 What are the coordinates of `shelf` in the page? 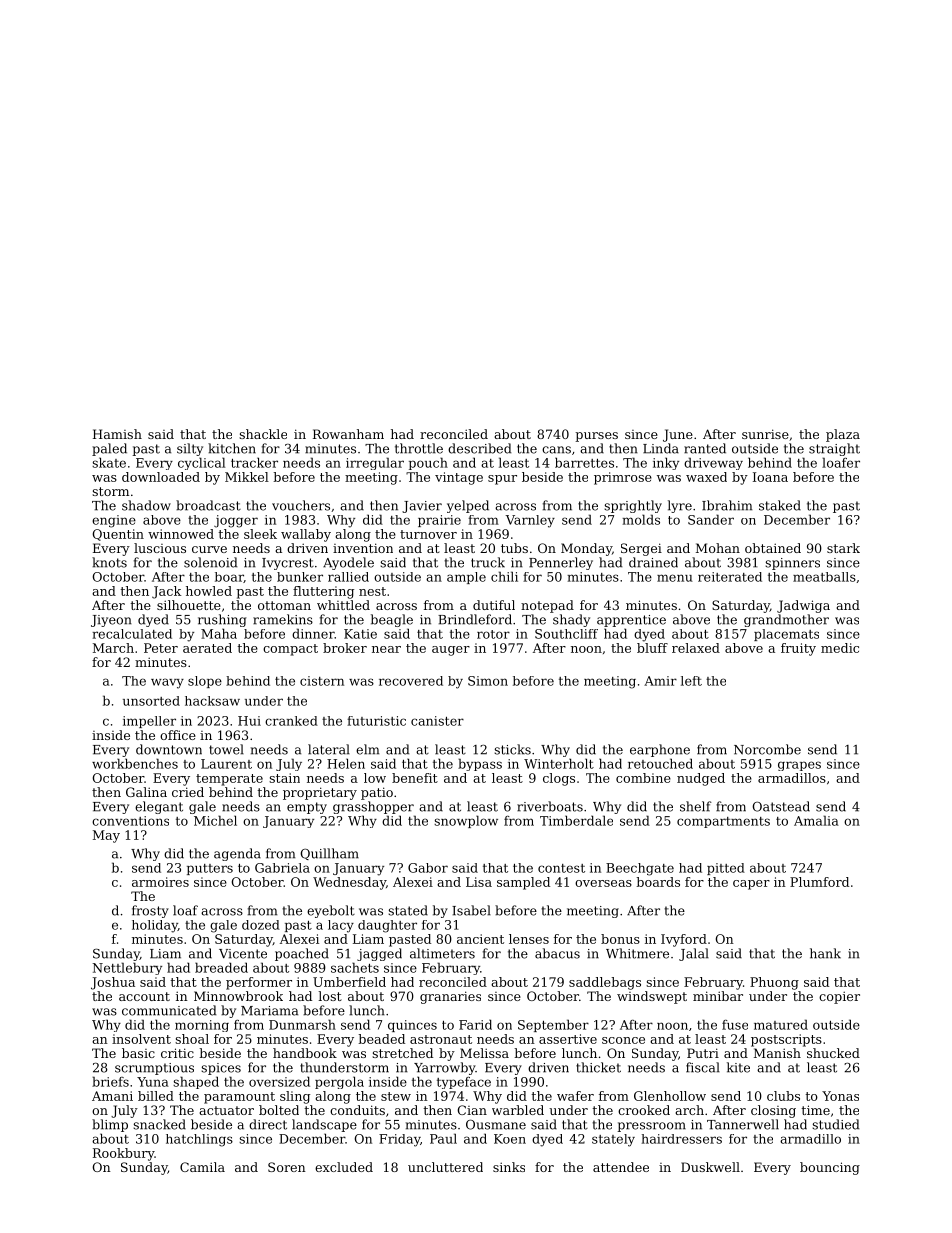 It's located at (696, 806).
